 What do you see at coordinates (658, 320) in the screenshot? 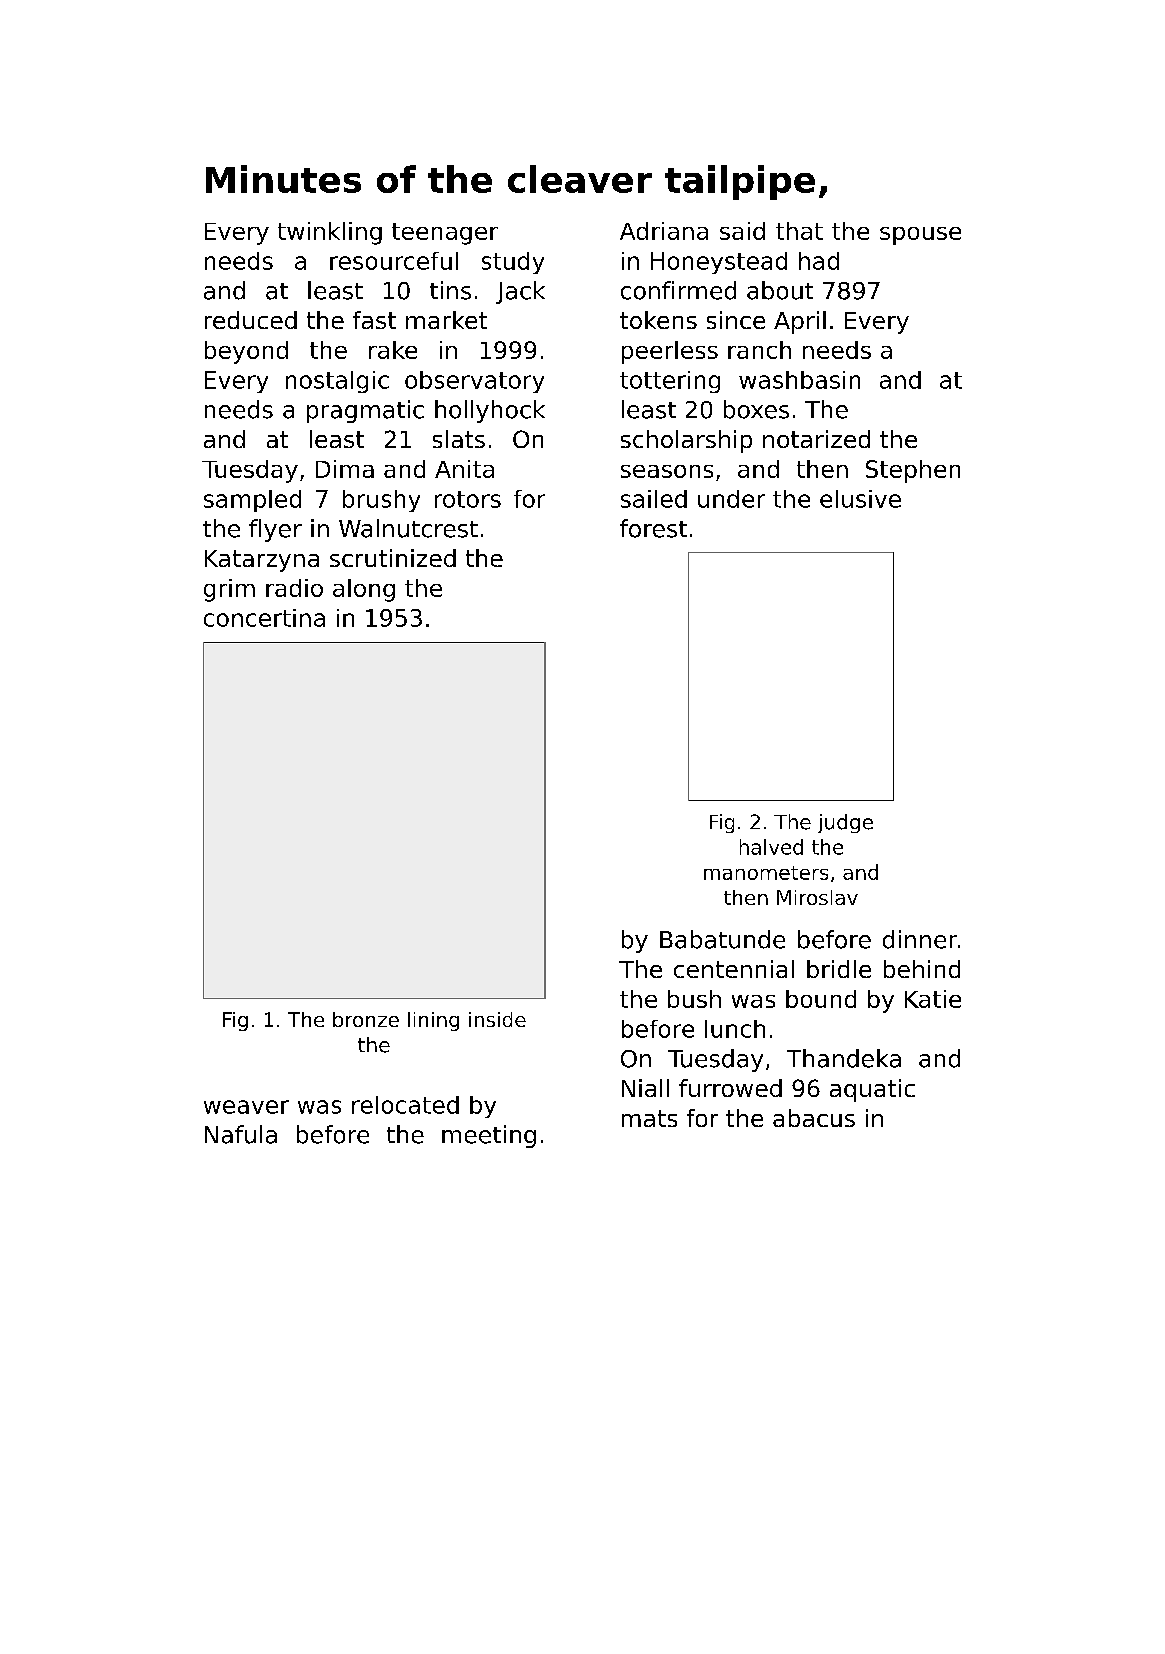
I see `tokens` at bounding box center [658, 320].
